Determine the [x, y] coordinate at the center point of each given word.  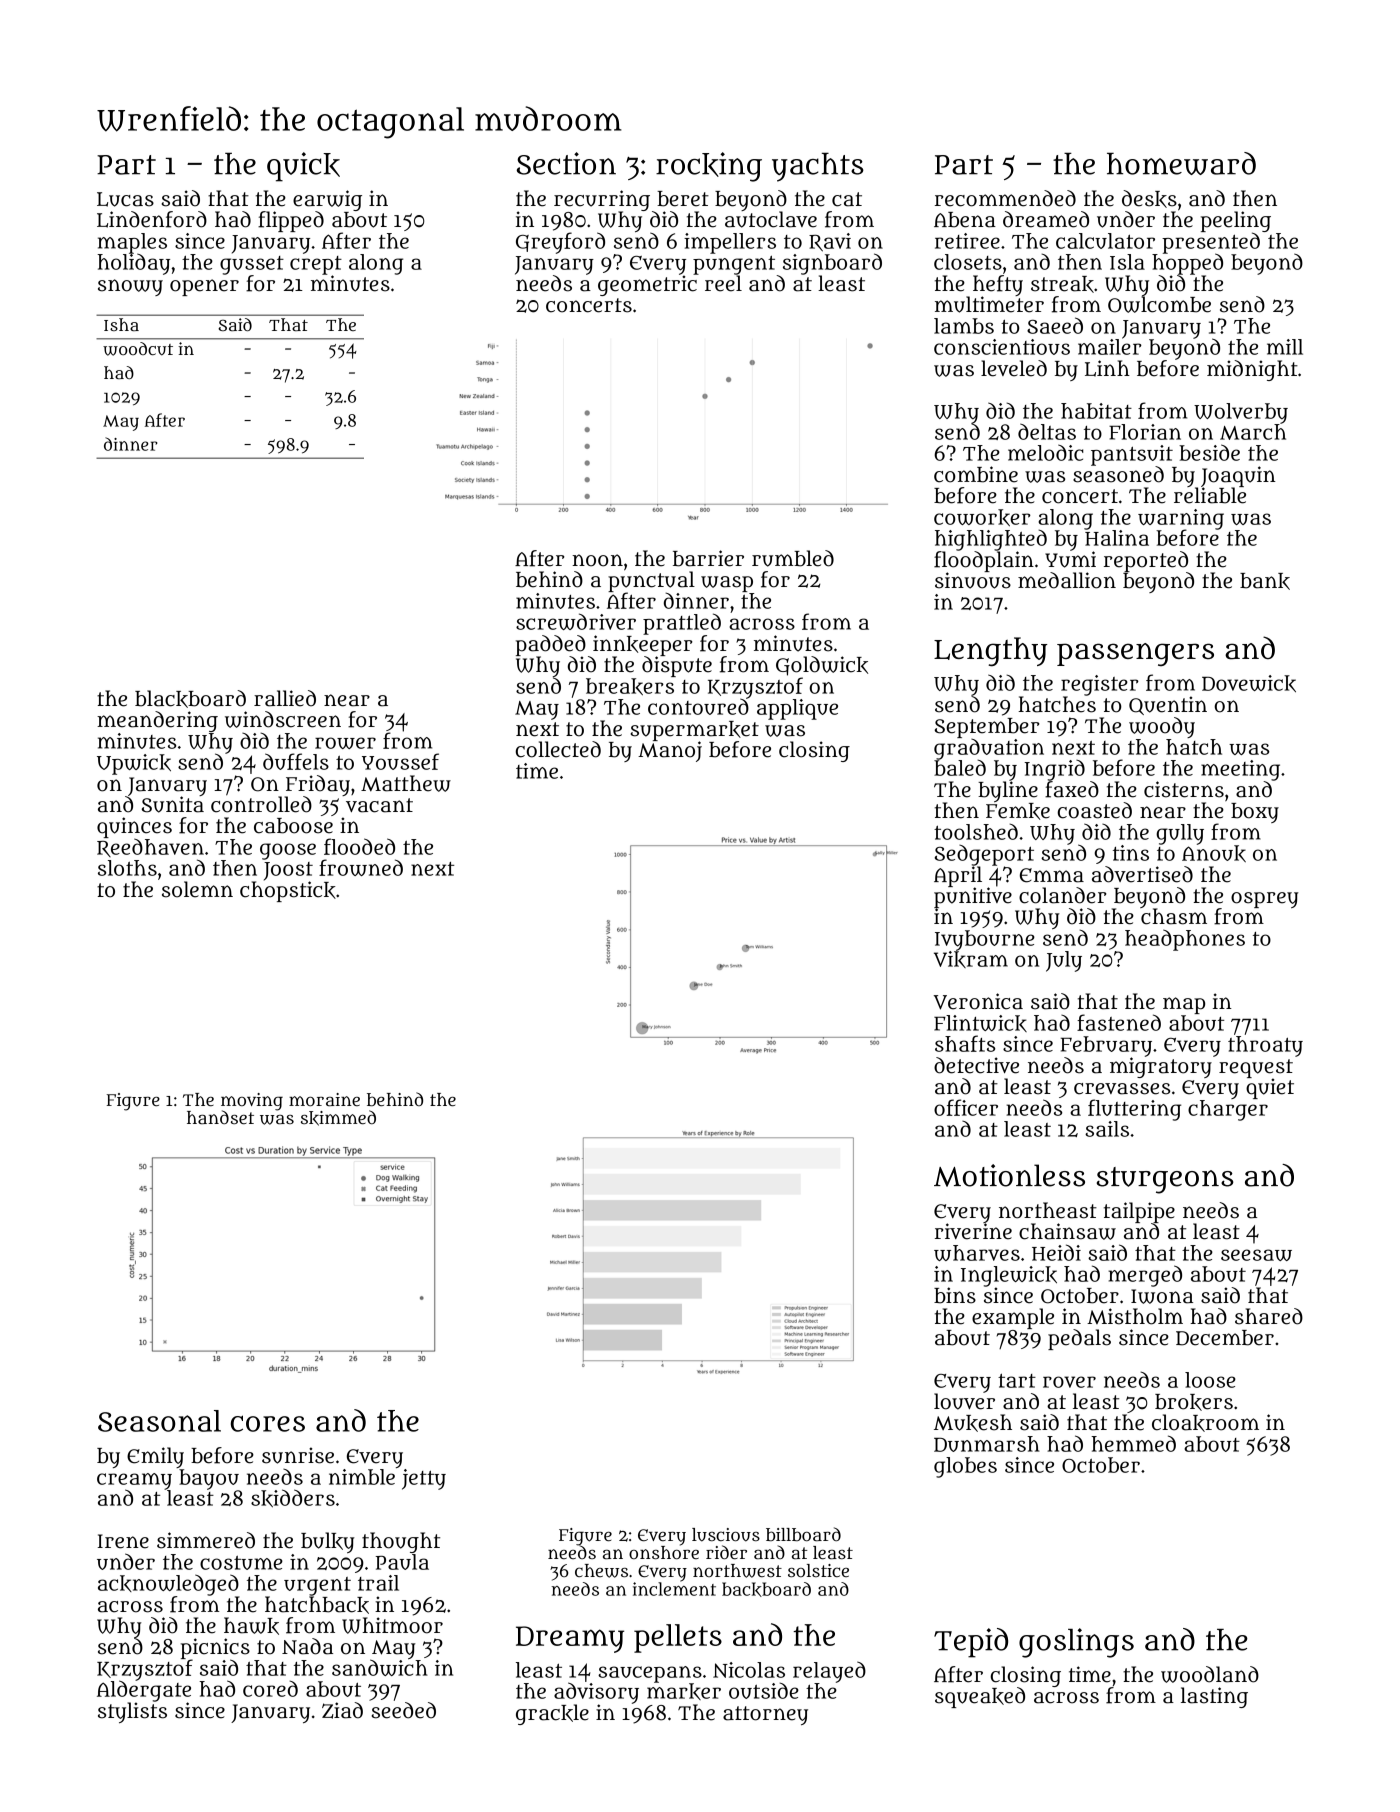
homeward [1181, 163]
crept [316, 265]
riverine [973, 1231]
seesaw [1256, 1255]
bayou [209, 1479]
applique [797, 709]
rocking [709, 167]
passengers [1135, 654]
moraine [324, 1099]
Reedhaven [150, 847]
